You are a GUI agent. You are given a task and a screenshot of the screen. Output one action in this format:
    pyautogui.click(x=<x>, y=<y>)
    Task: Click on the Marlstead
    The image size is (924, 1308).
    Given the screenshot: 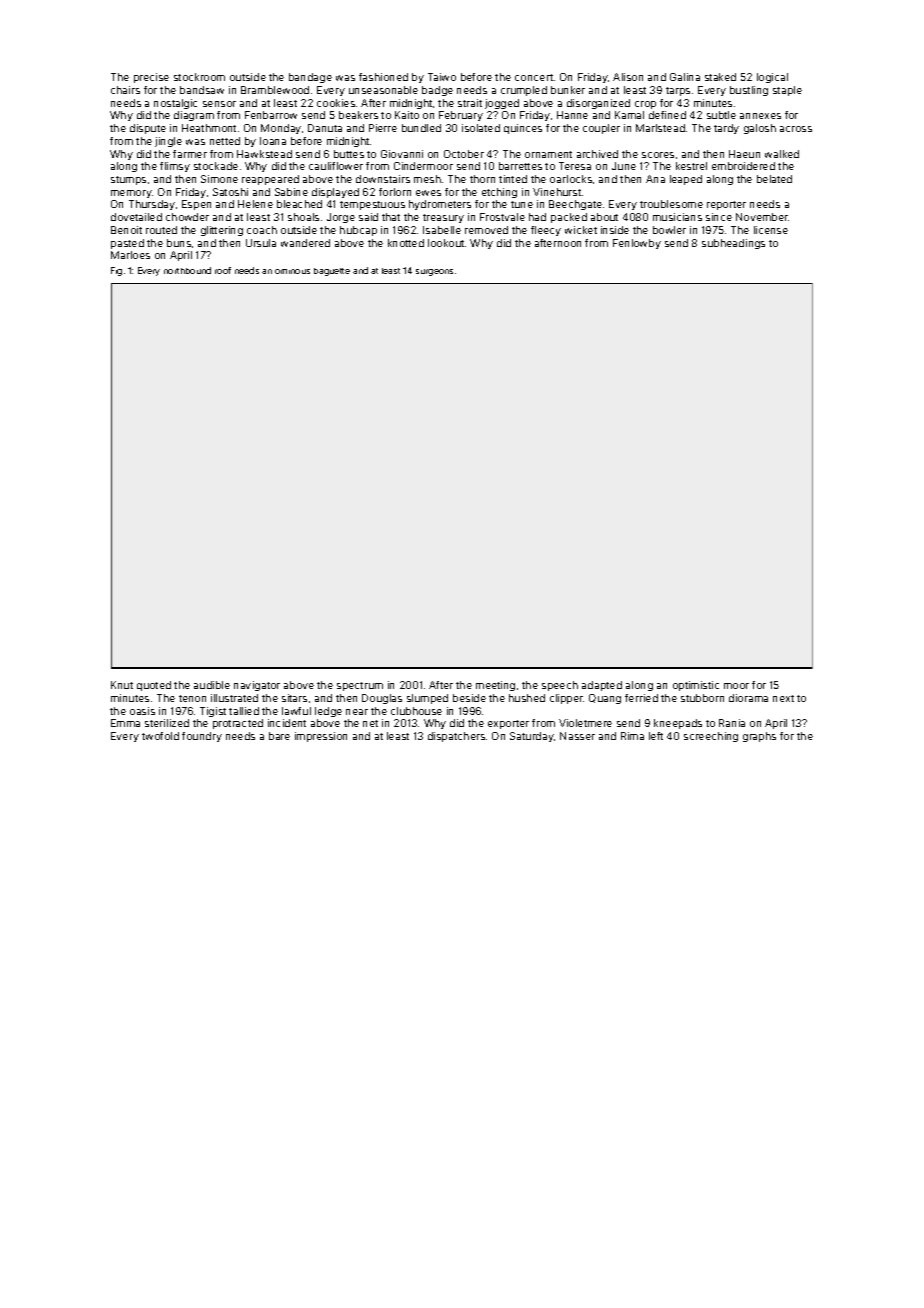 What is the action you would take?
    pyautogui.click(x=660, y=128)
